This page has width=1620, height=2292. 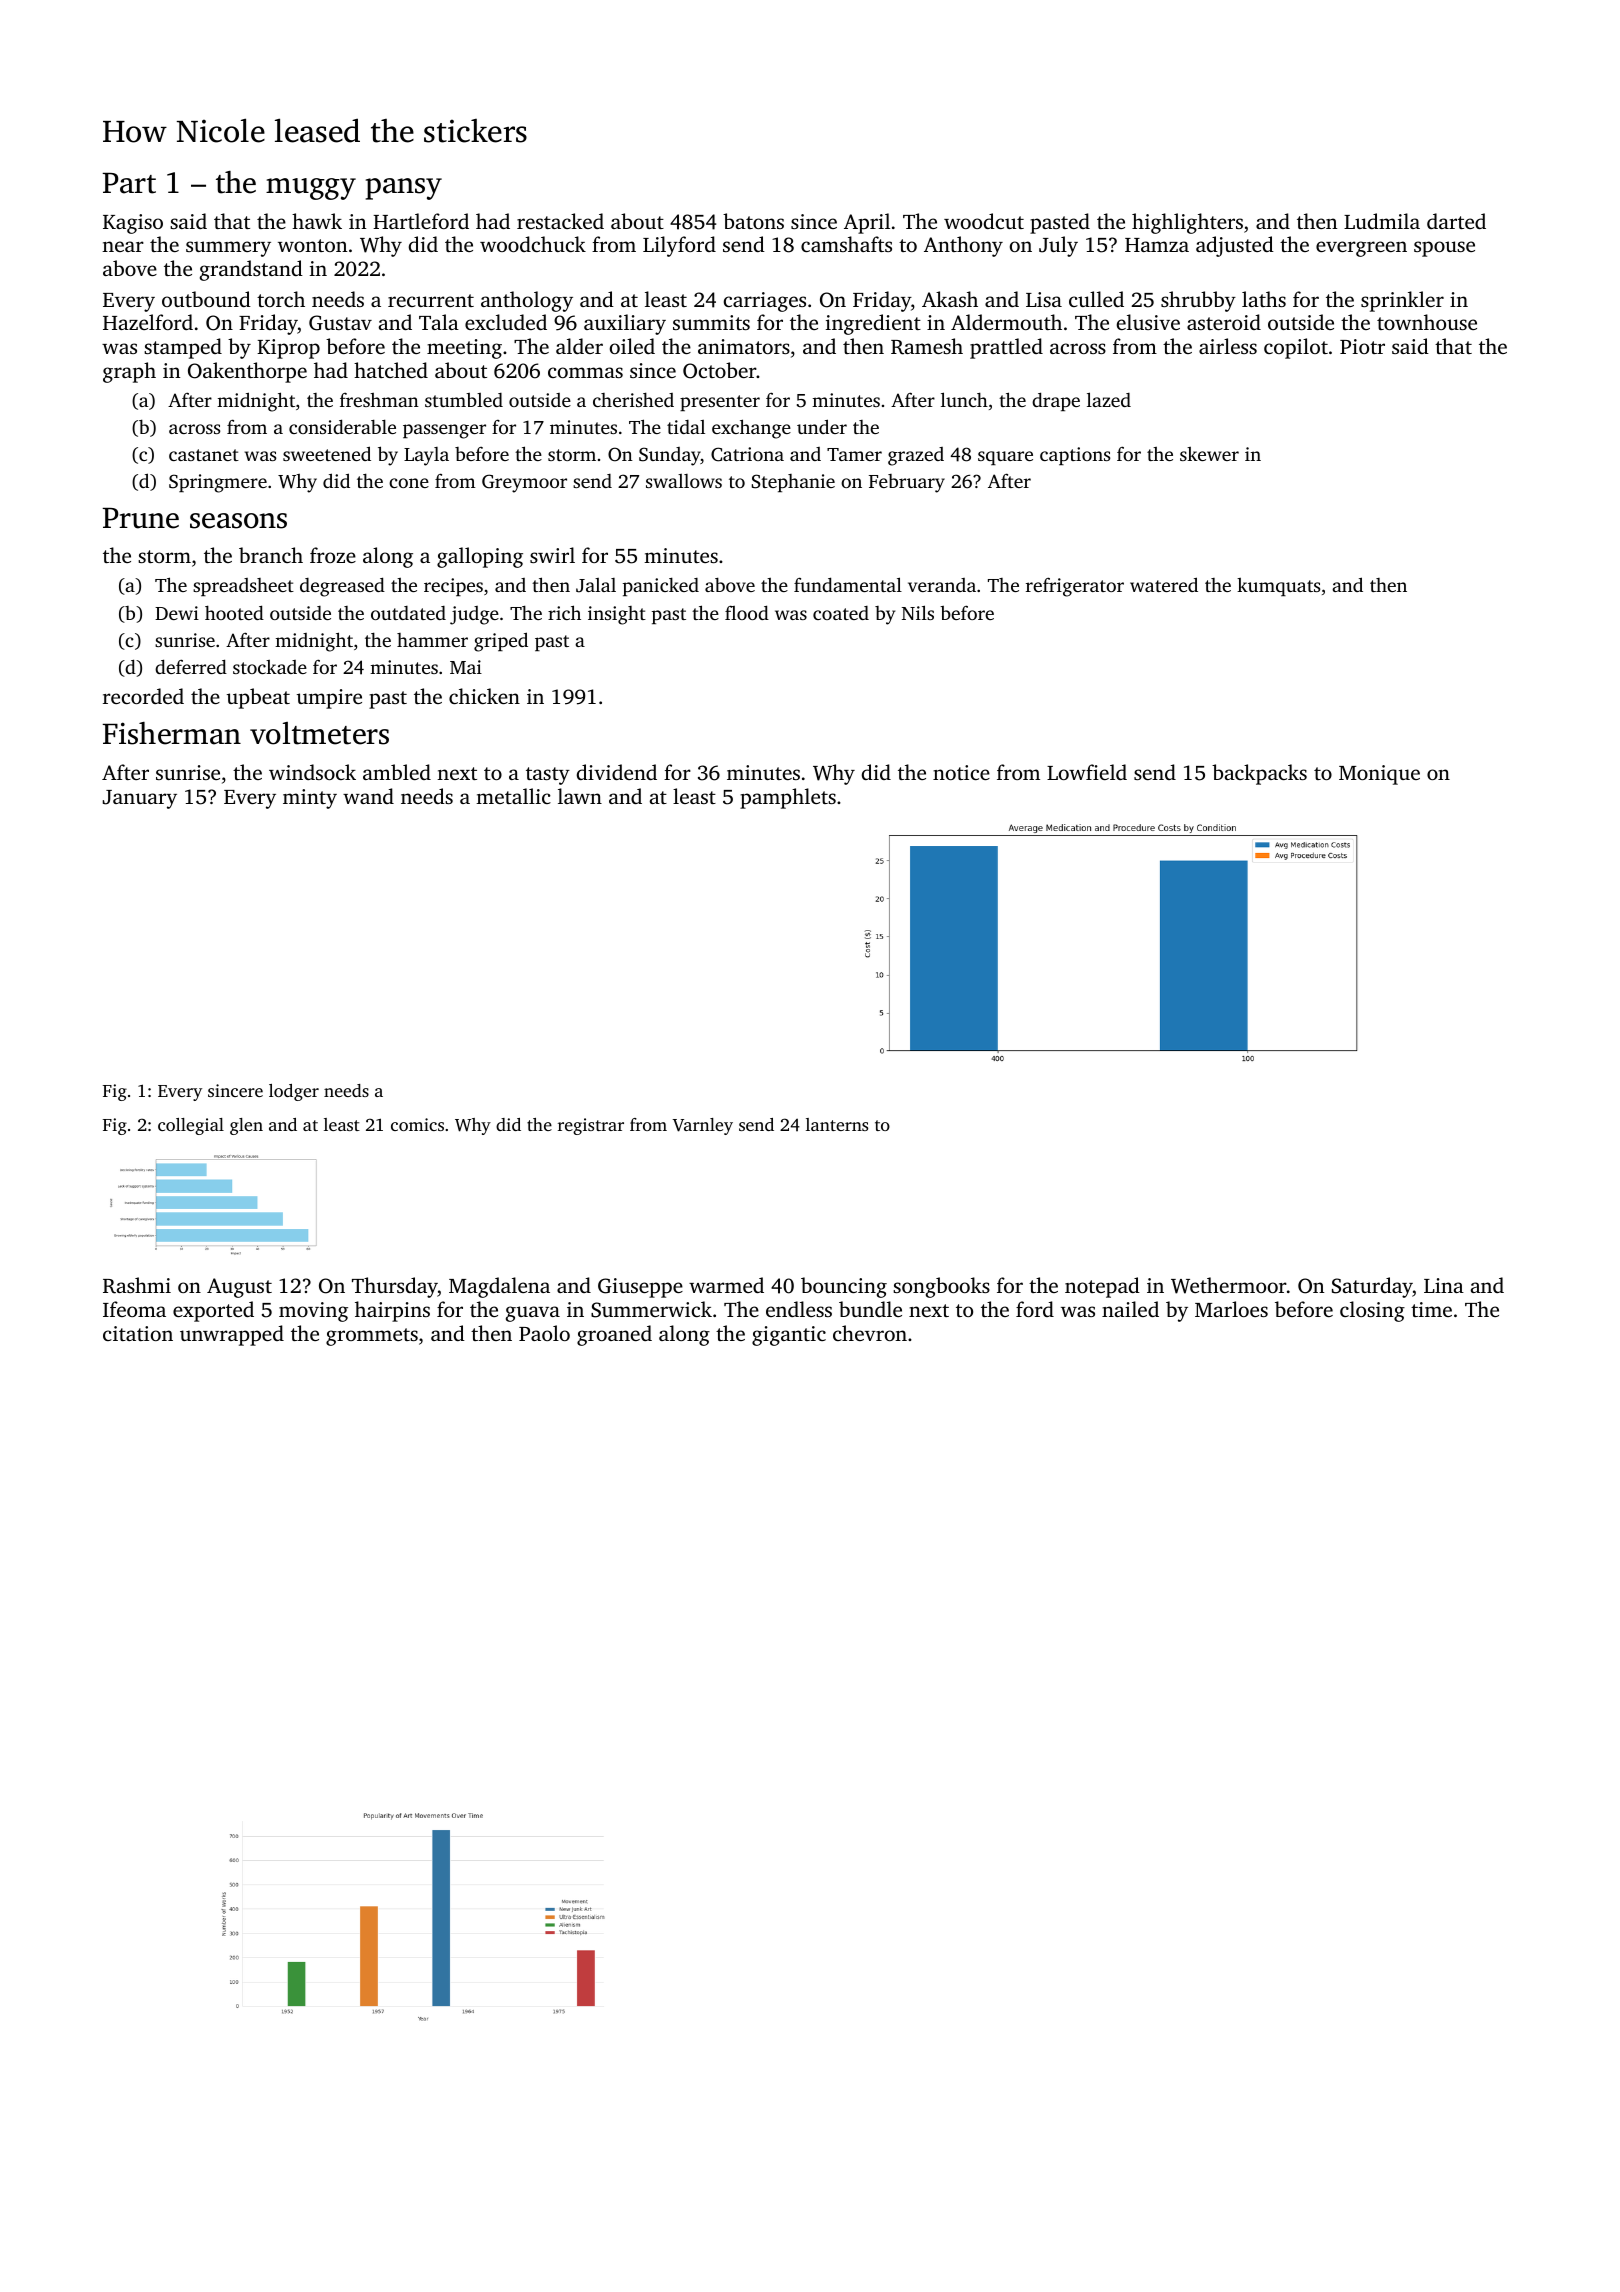 What do you see at coordinates (1444, 1285) in the page?
I see `Lina` at bounding box center [1444, 1285].
